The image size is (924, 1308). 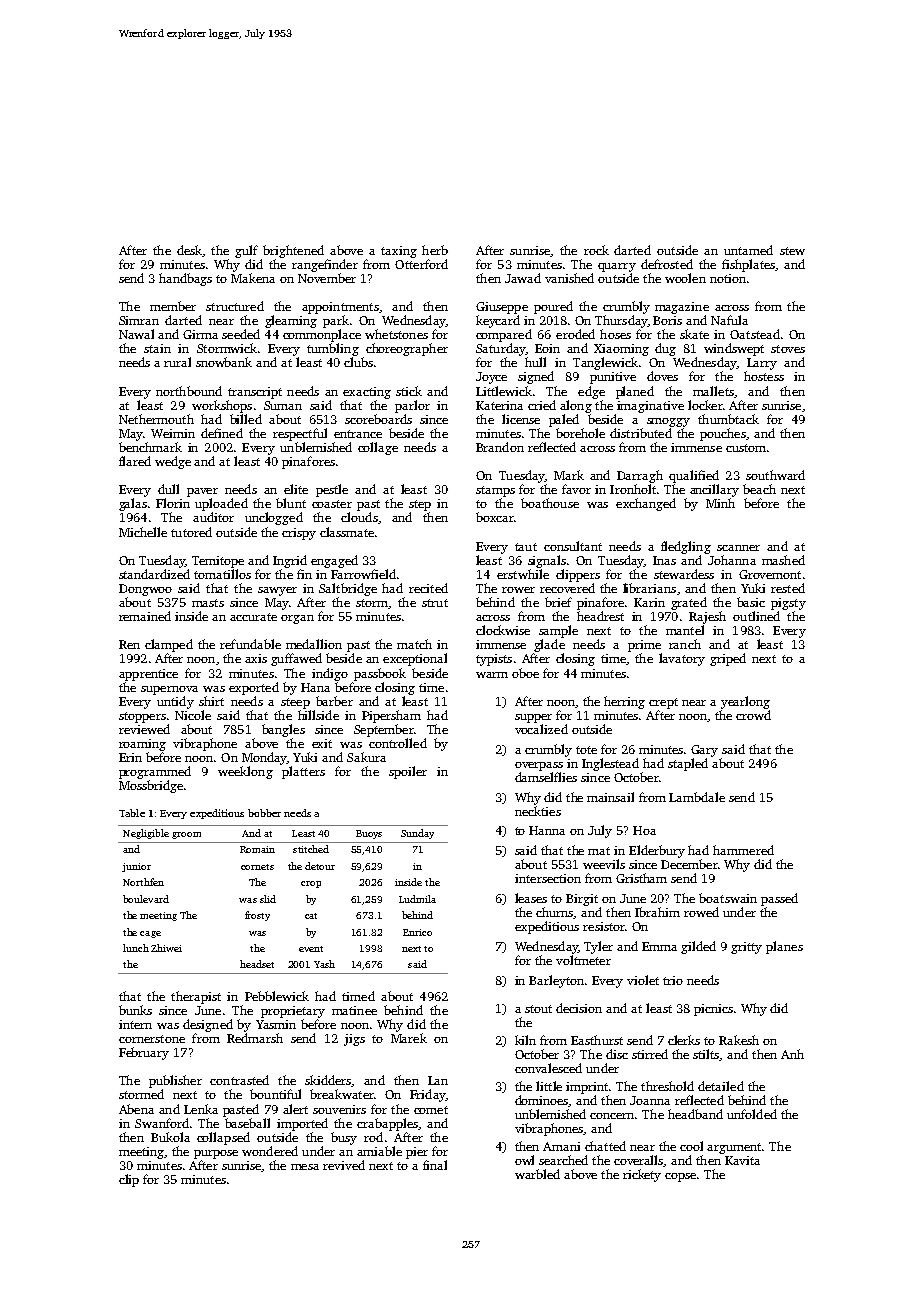 What do you see at coordinates (414, 644) in the screenshot?
I see `match` at bounding box center [414, 644].
